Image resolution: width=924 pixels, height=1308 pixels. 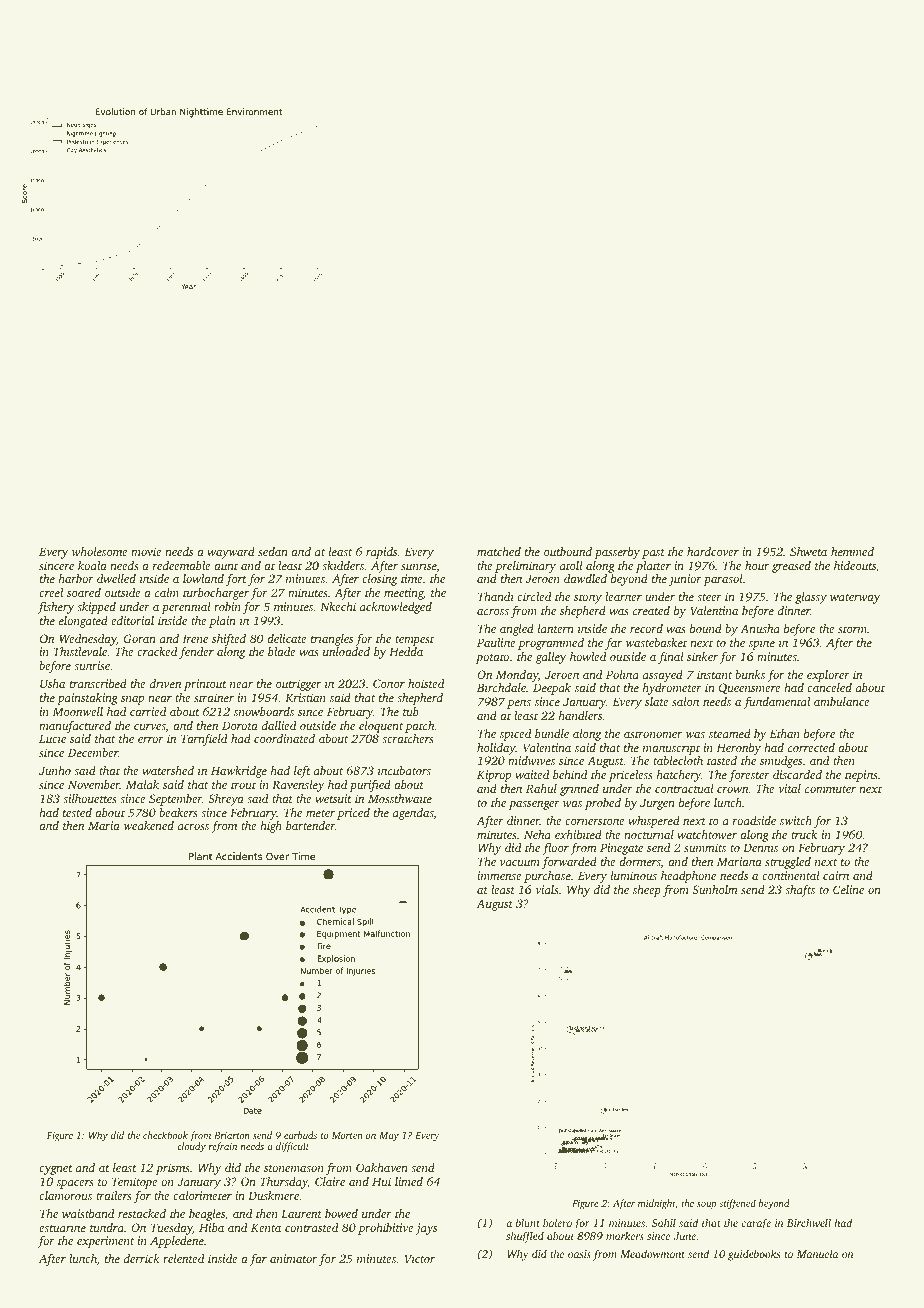 I want to click on beagles, so click(x=207, y=1215).
